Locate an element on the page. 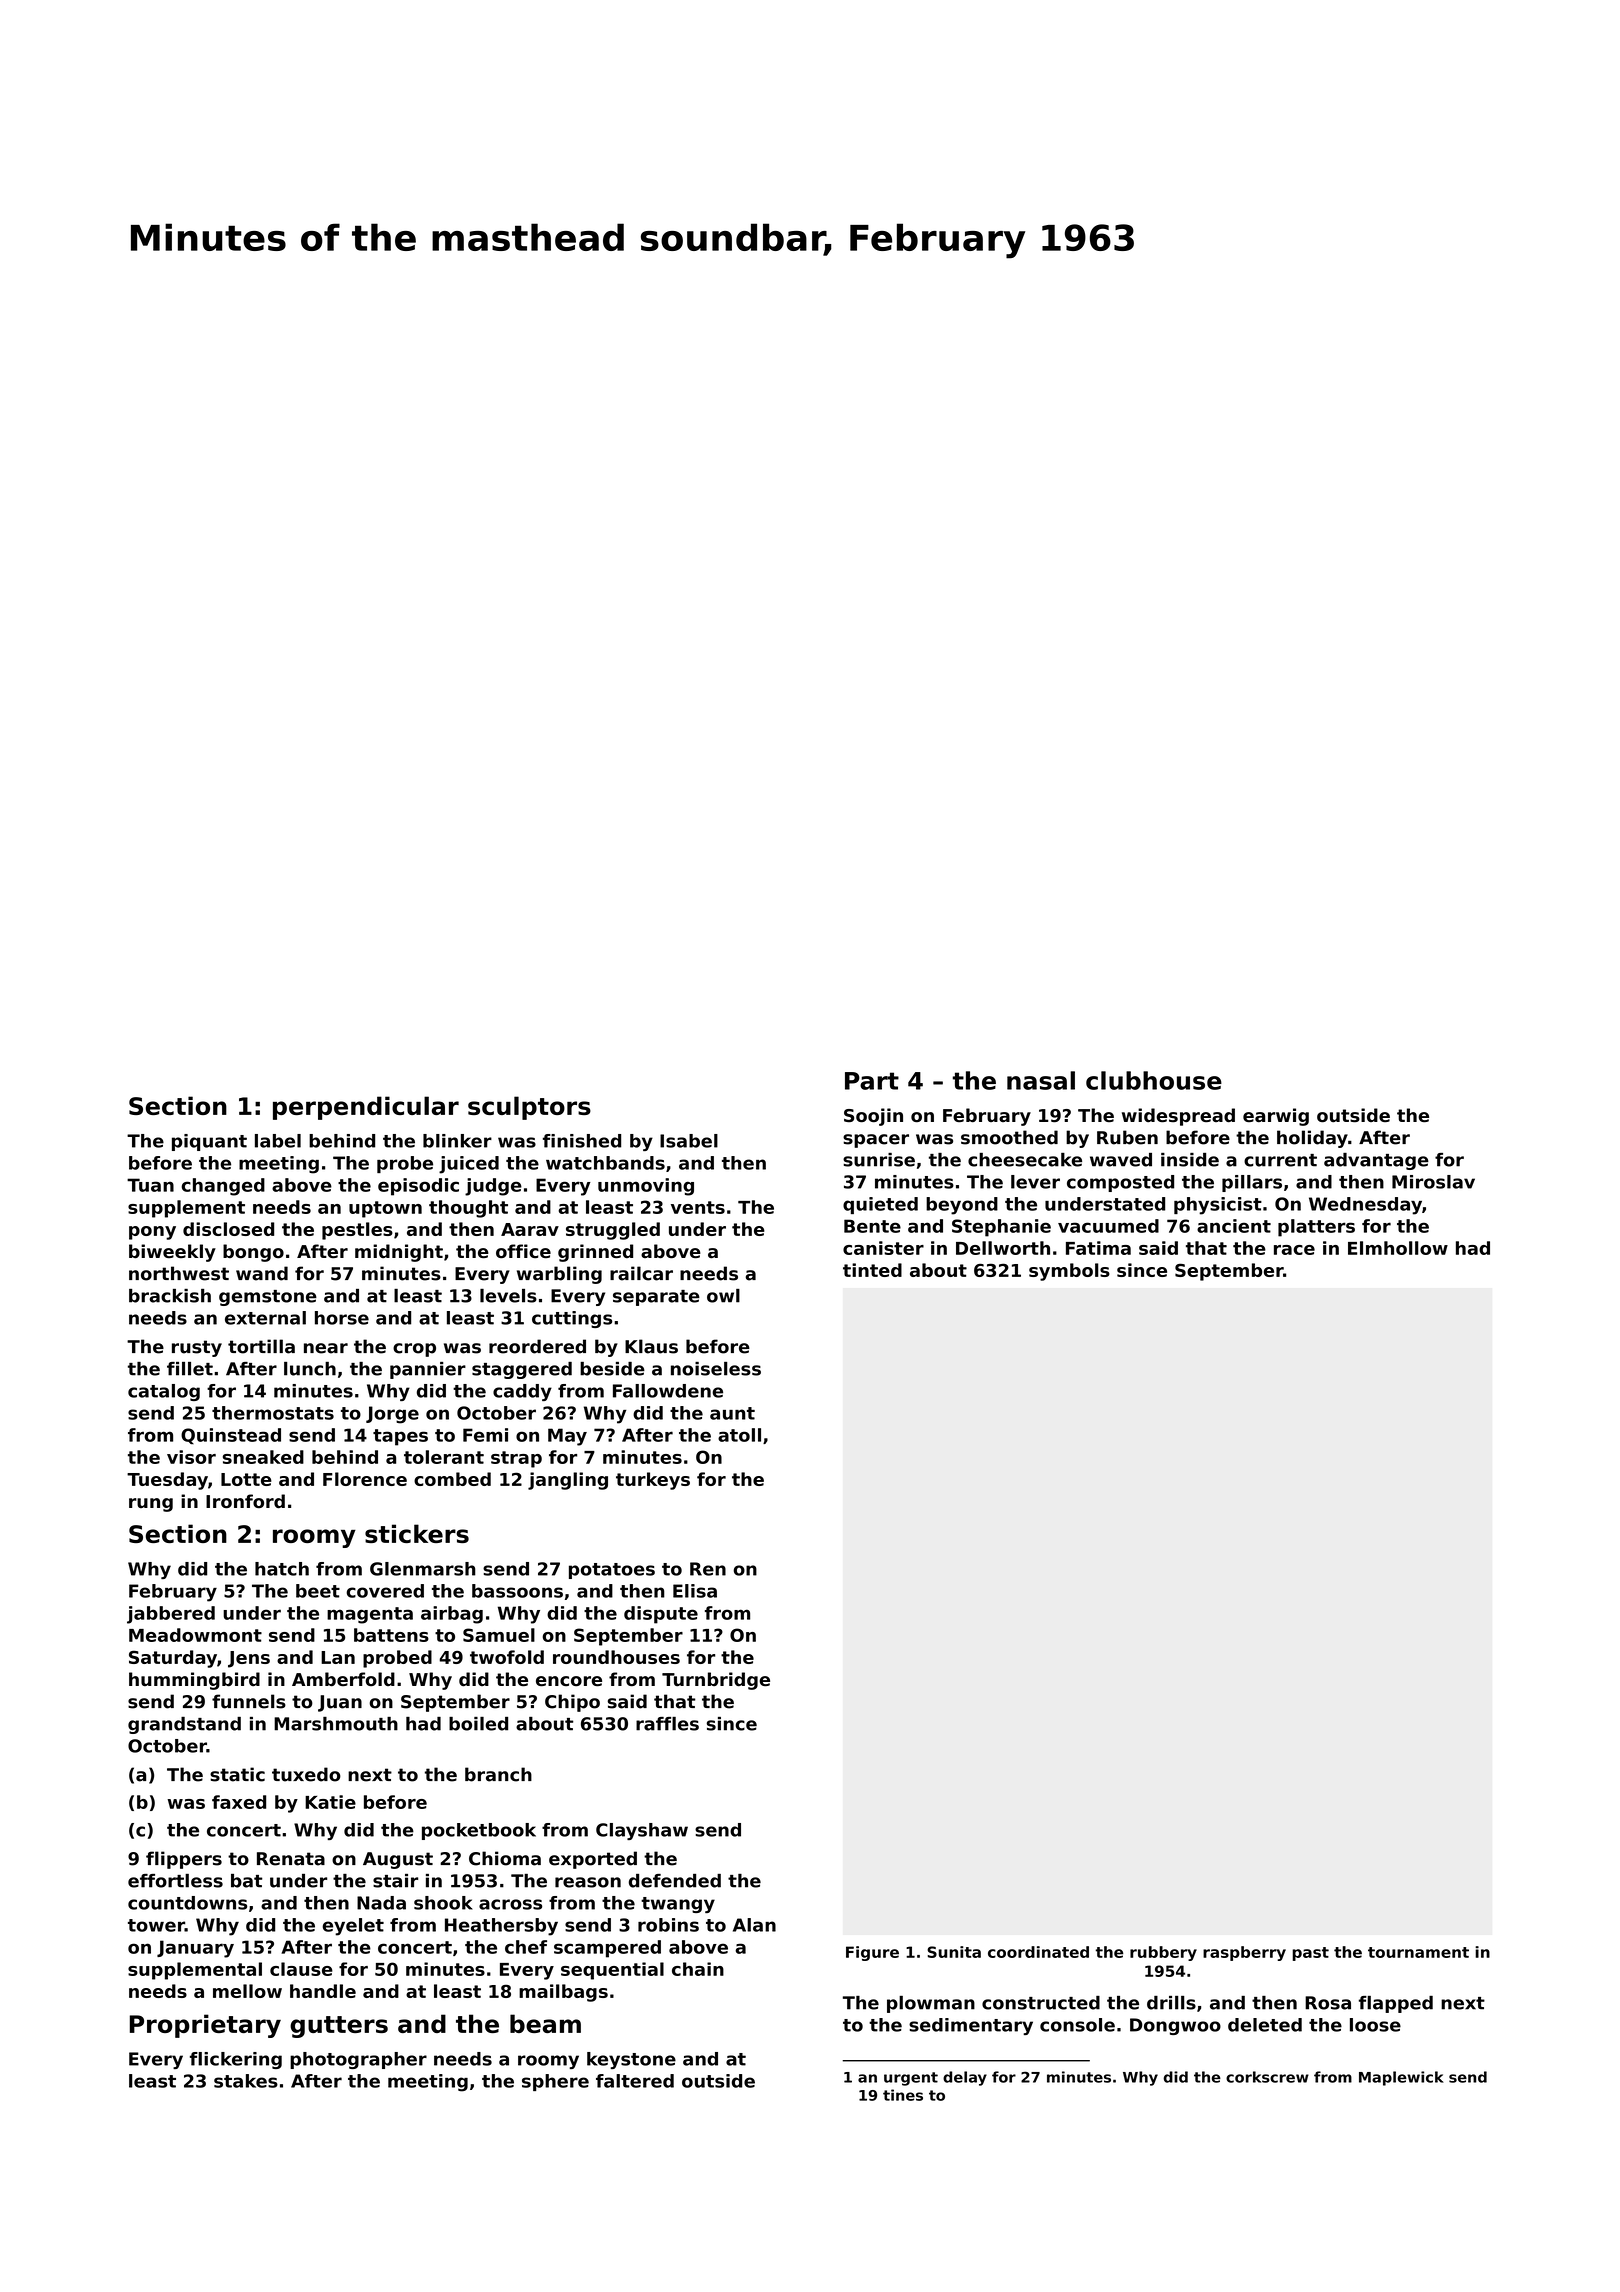 The width and height of the document is (1620, 2292). Marshmouth is located at coordinates (336, 1724).
